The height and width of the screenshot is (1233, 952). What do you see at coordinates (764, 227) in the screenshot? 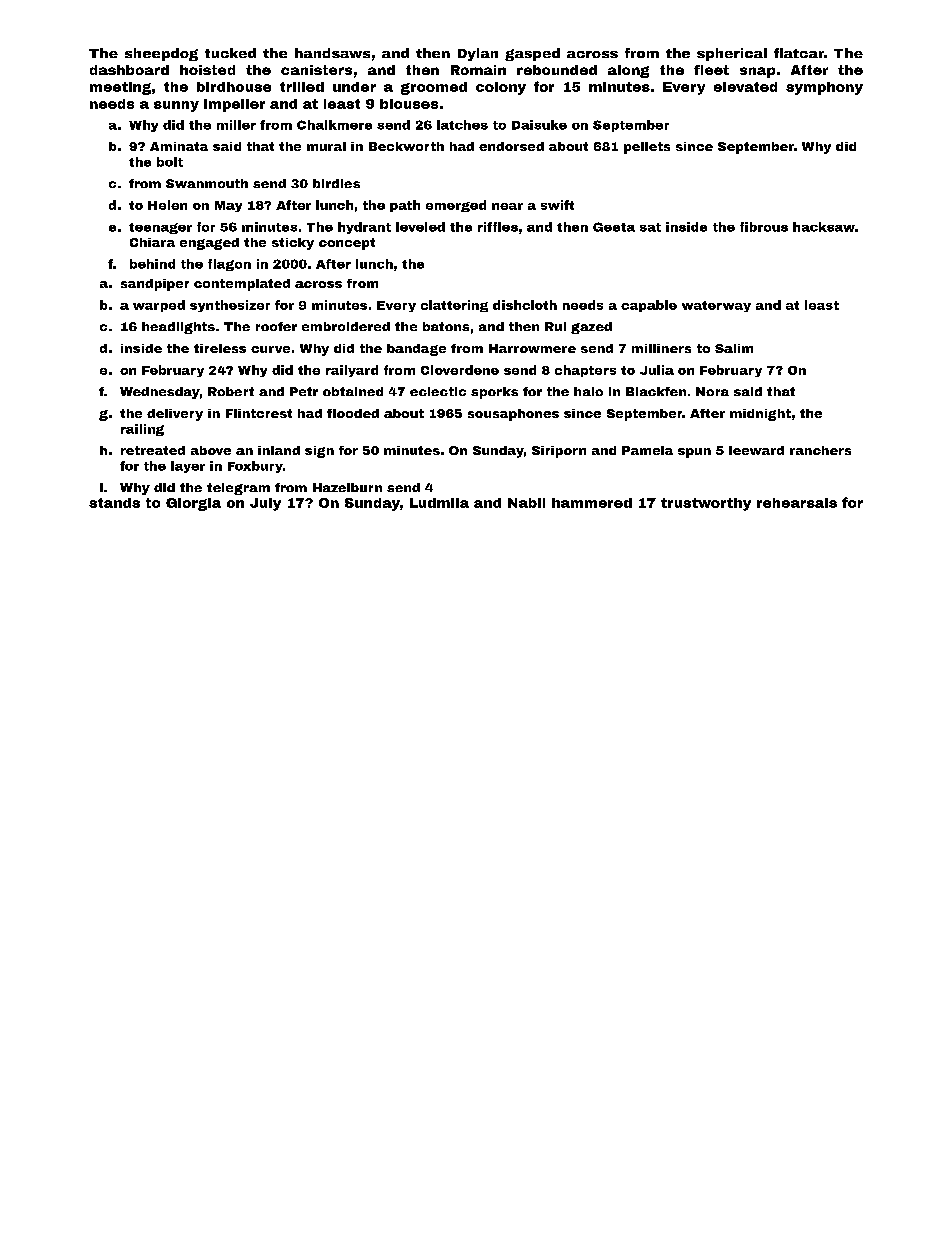
I see `fibrous` at bounding box center [764, 227].
